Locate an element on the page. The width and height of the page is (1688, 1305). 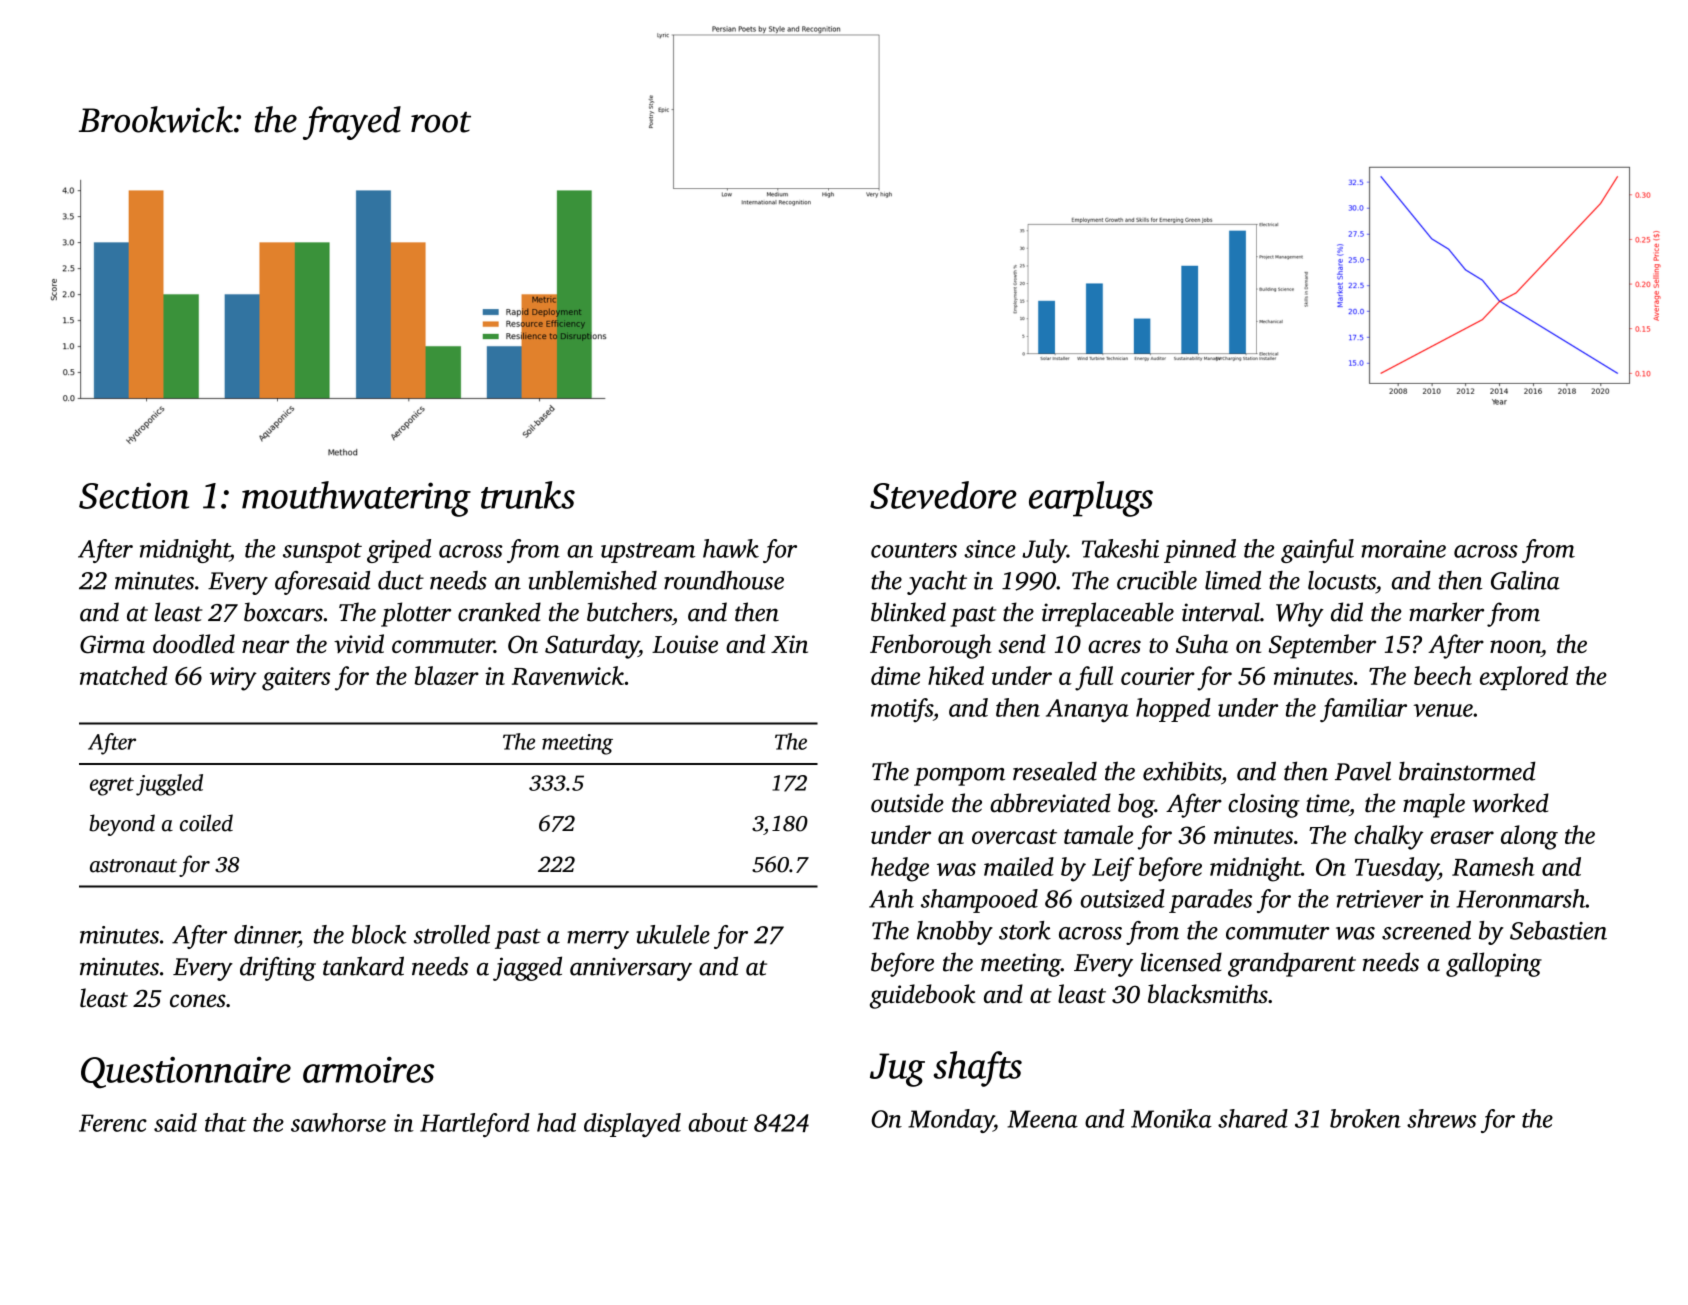
outside is located at coordinates (907, 803).
